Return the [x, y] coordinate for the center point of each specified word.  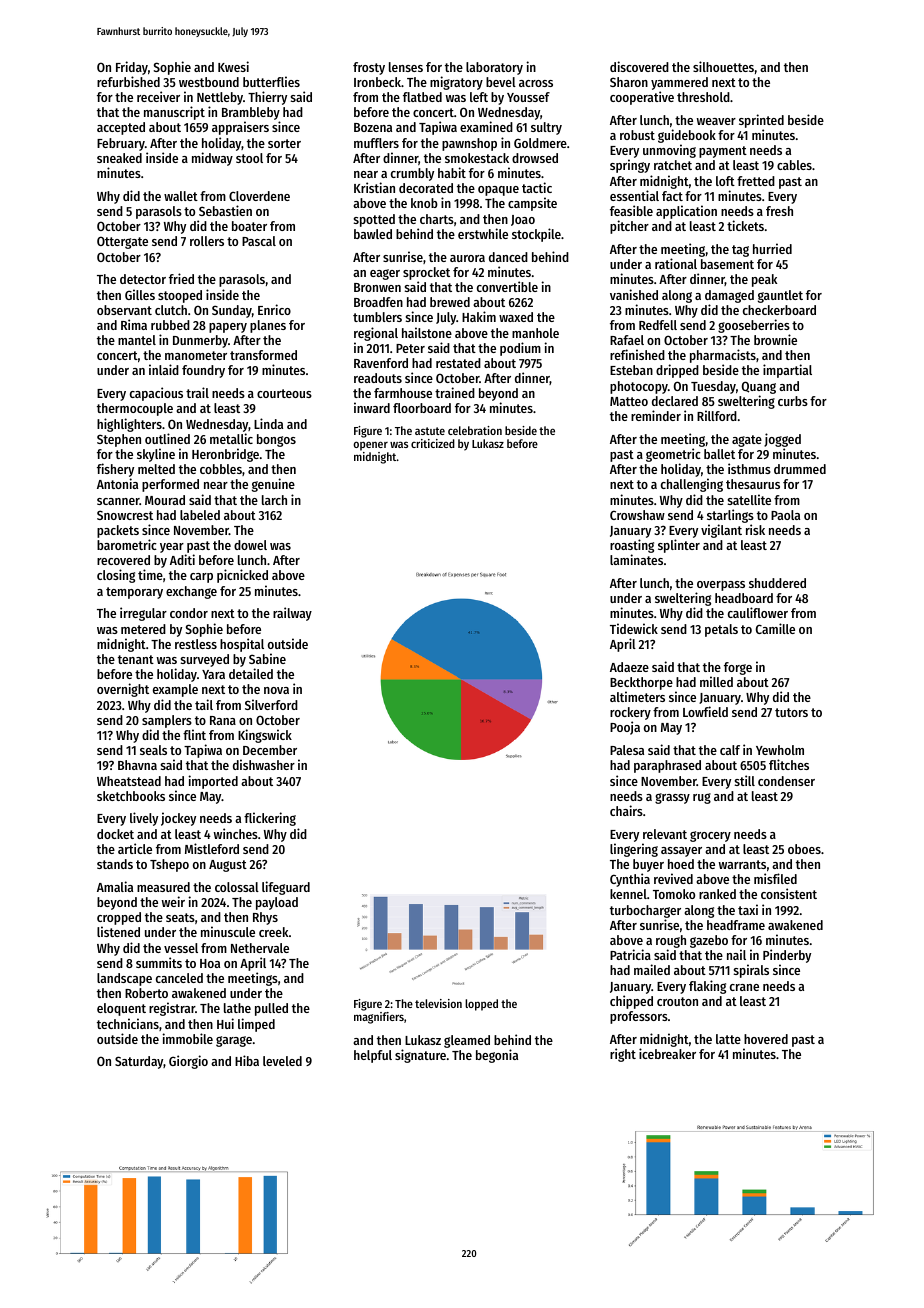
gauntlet [780, 296]
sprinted [761, 121]
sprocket [426, 273]
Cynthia [630, 880]
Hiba [247, 1060]
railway [292, 614]
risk [755, 529]
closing [116, 576]
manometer [196, 355]
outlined [167, 438]
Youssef [528, 97]
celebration [475, 430]
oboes [804, 849]
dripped [677, 371]
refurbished [128, 81]
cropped [119, 918]
